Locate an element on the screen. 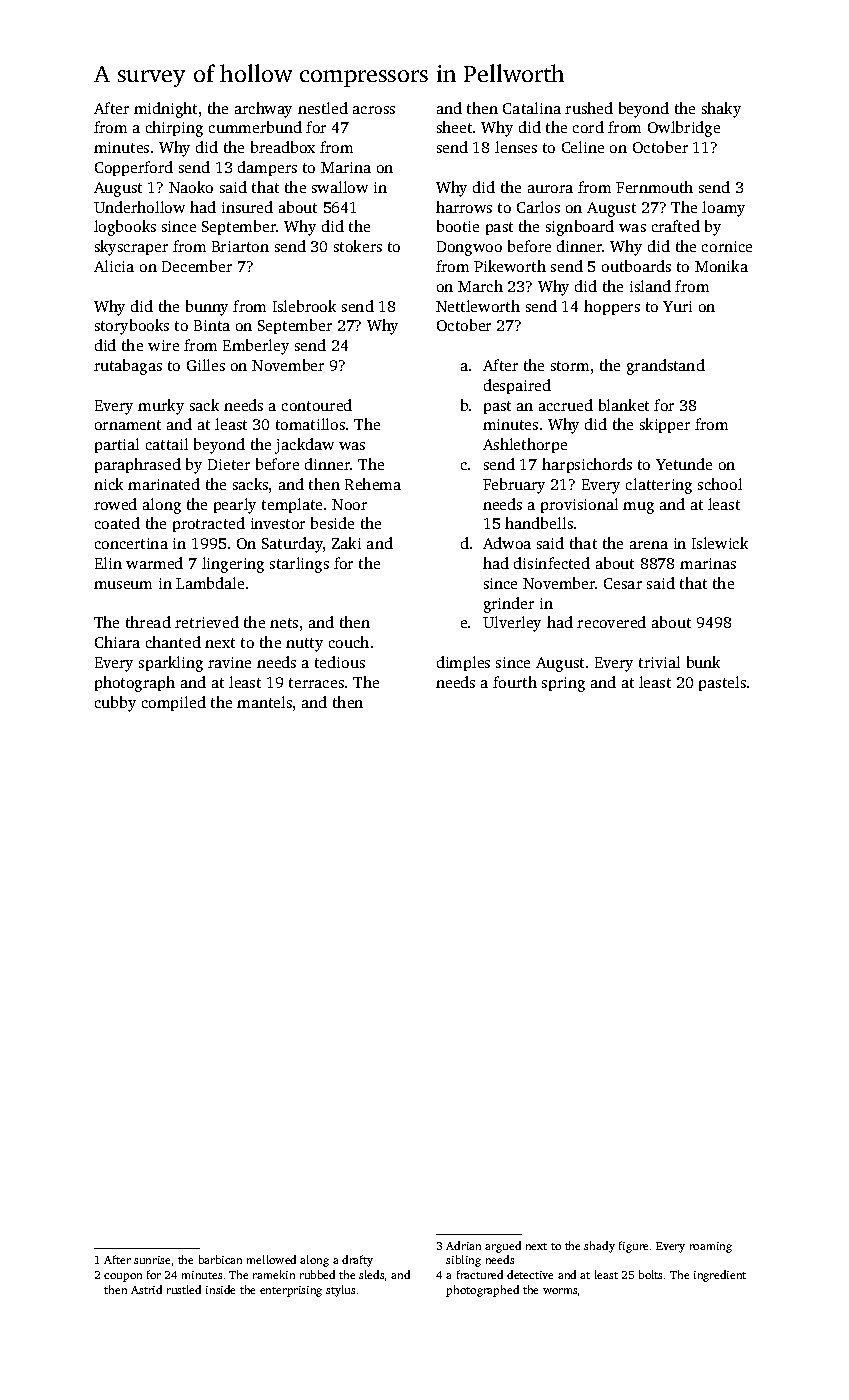  Adrian is located at coordinates (463, 1245).
